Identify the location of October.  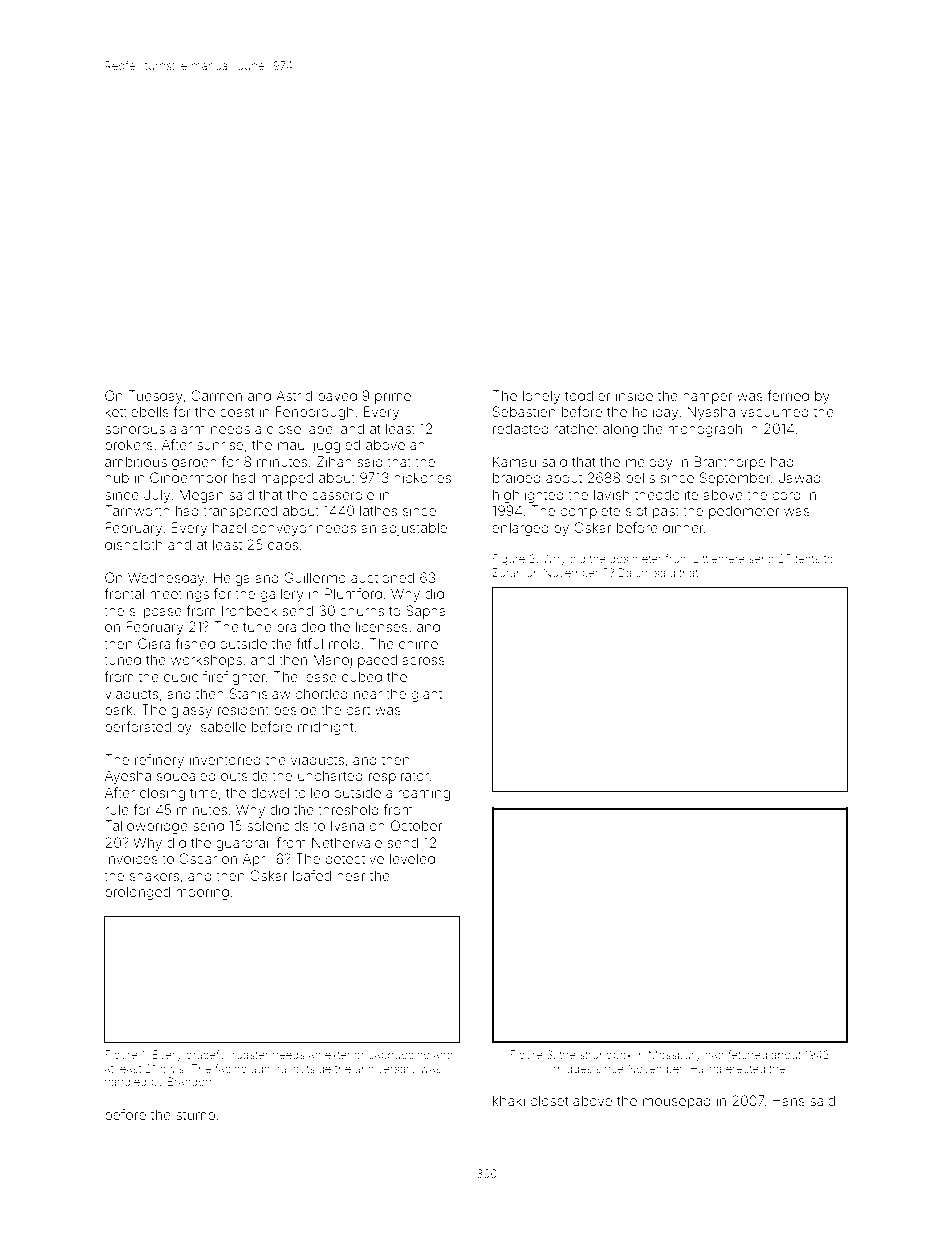
(416, 825).
